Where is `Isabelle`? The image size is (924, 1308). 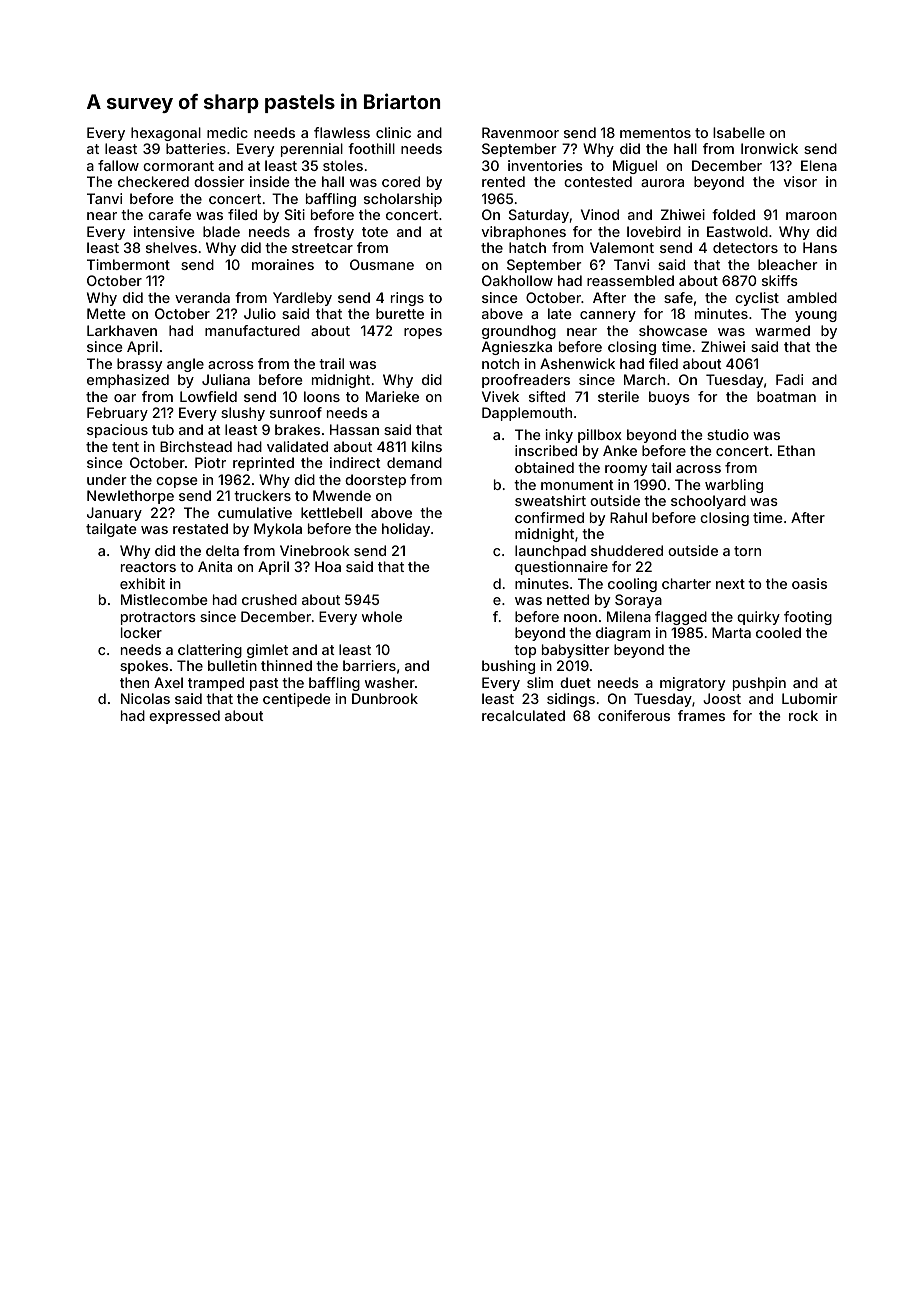 Isabelle is located at coordinates (739, 132).
